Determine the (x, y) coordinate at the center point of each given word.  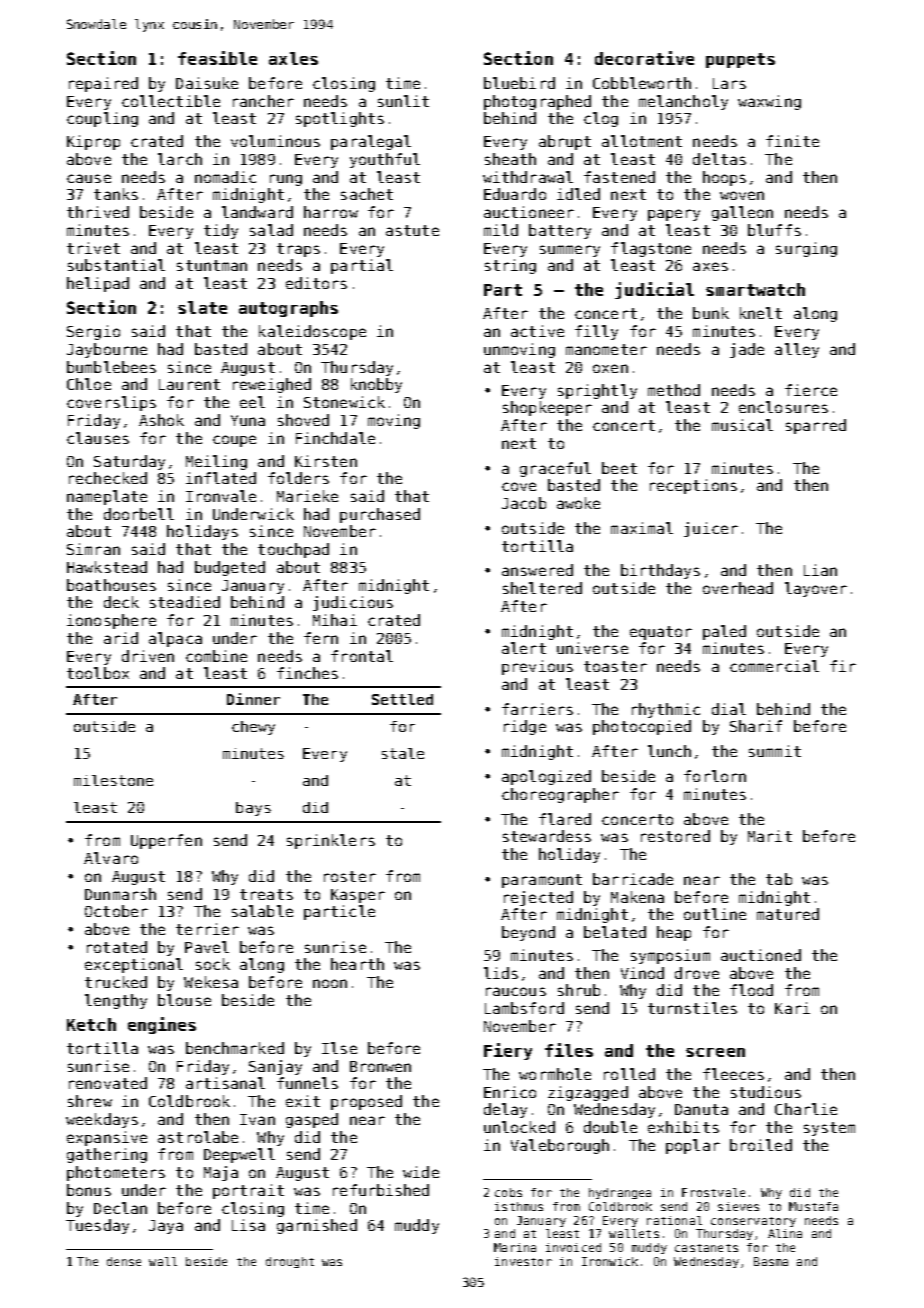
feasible (217, 58)
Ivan (257, 1119)
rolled (629, 1074)
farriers (537, 709)
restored (675, 836)
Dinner (253, 699)
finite (792, 141)
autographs (288, 309)
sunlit (403, 101)
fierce (811, 390)
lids (501, 973)
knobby (376, 385)
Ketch (91, 1024)
